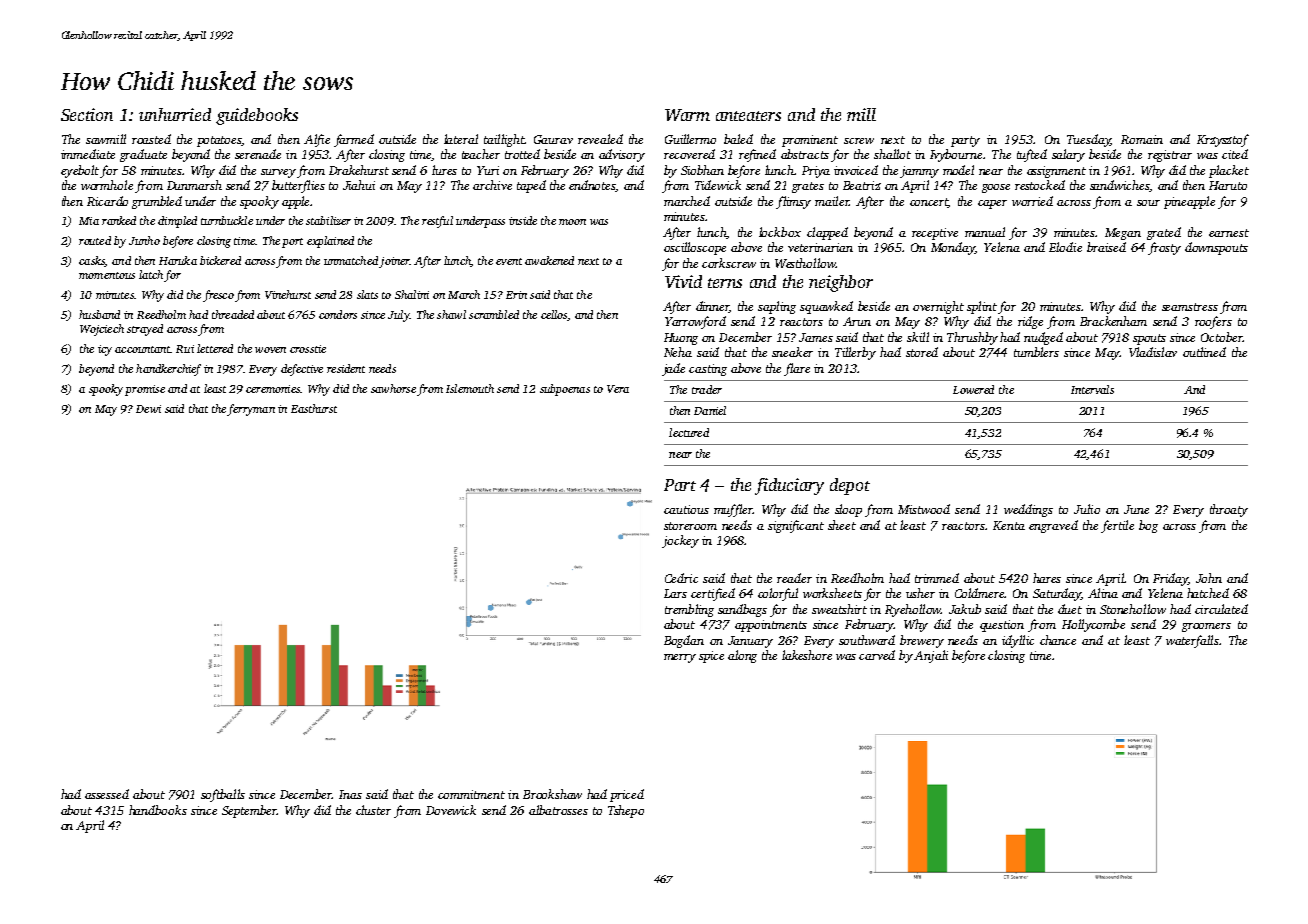  I want to click on idyllic, so click(1018, 641).
